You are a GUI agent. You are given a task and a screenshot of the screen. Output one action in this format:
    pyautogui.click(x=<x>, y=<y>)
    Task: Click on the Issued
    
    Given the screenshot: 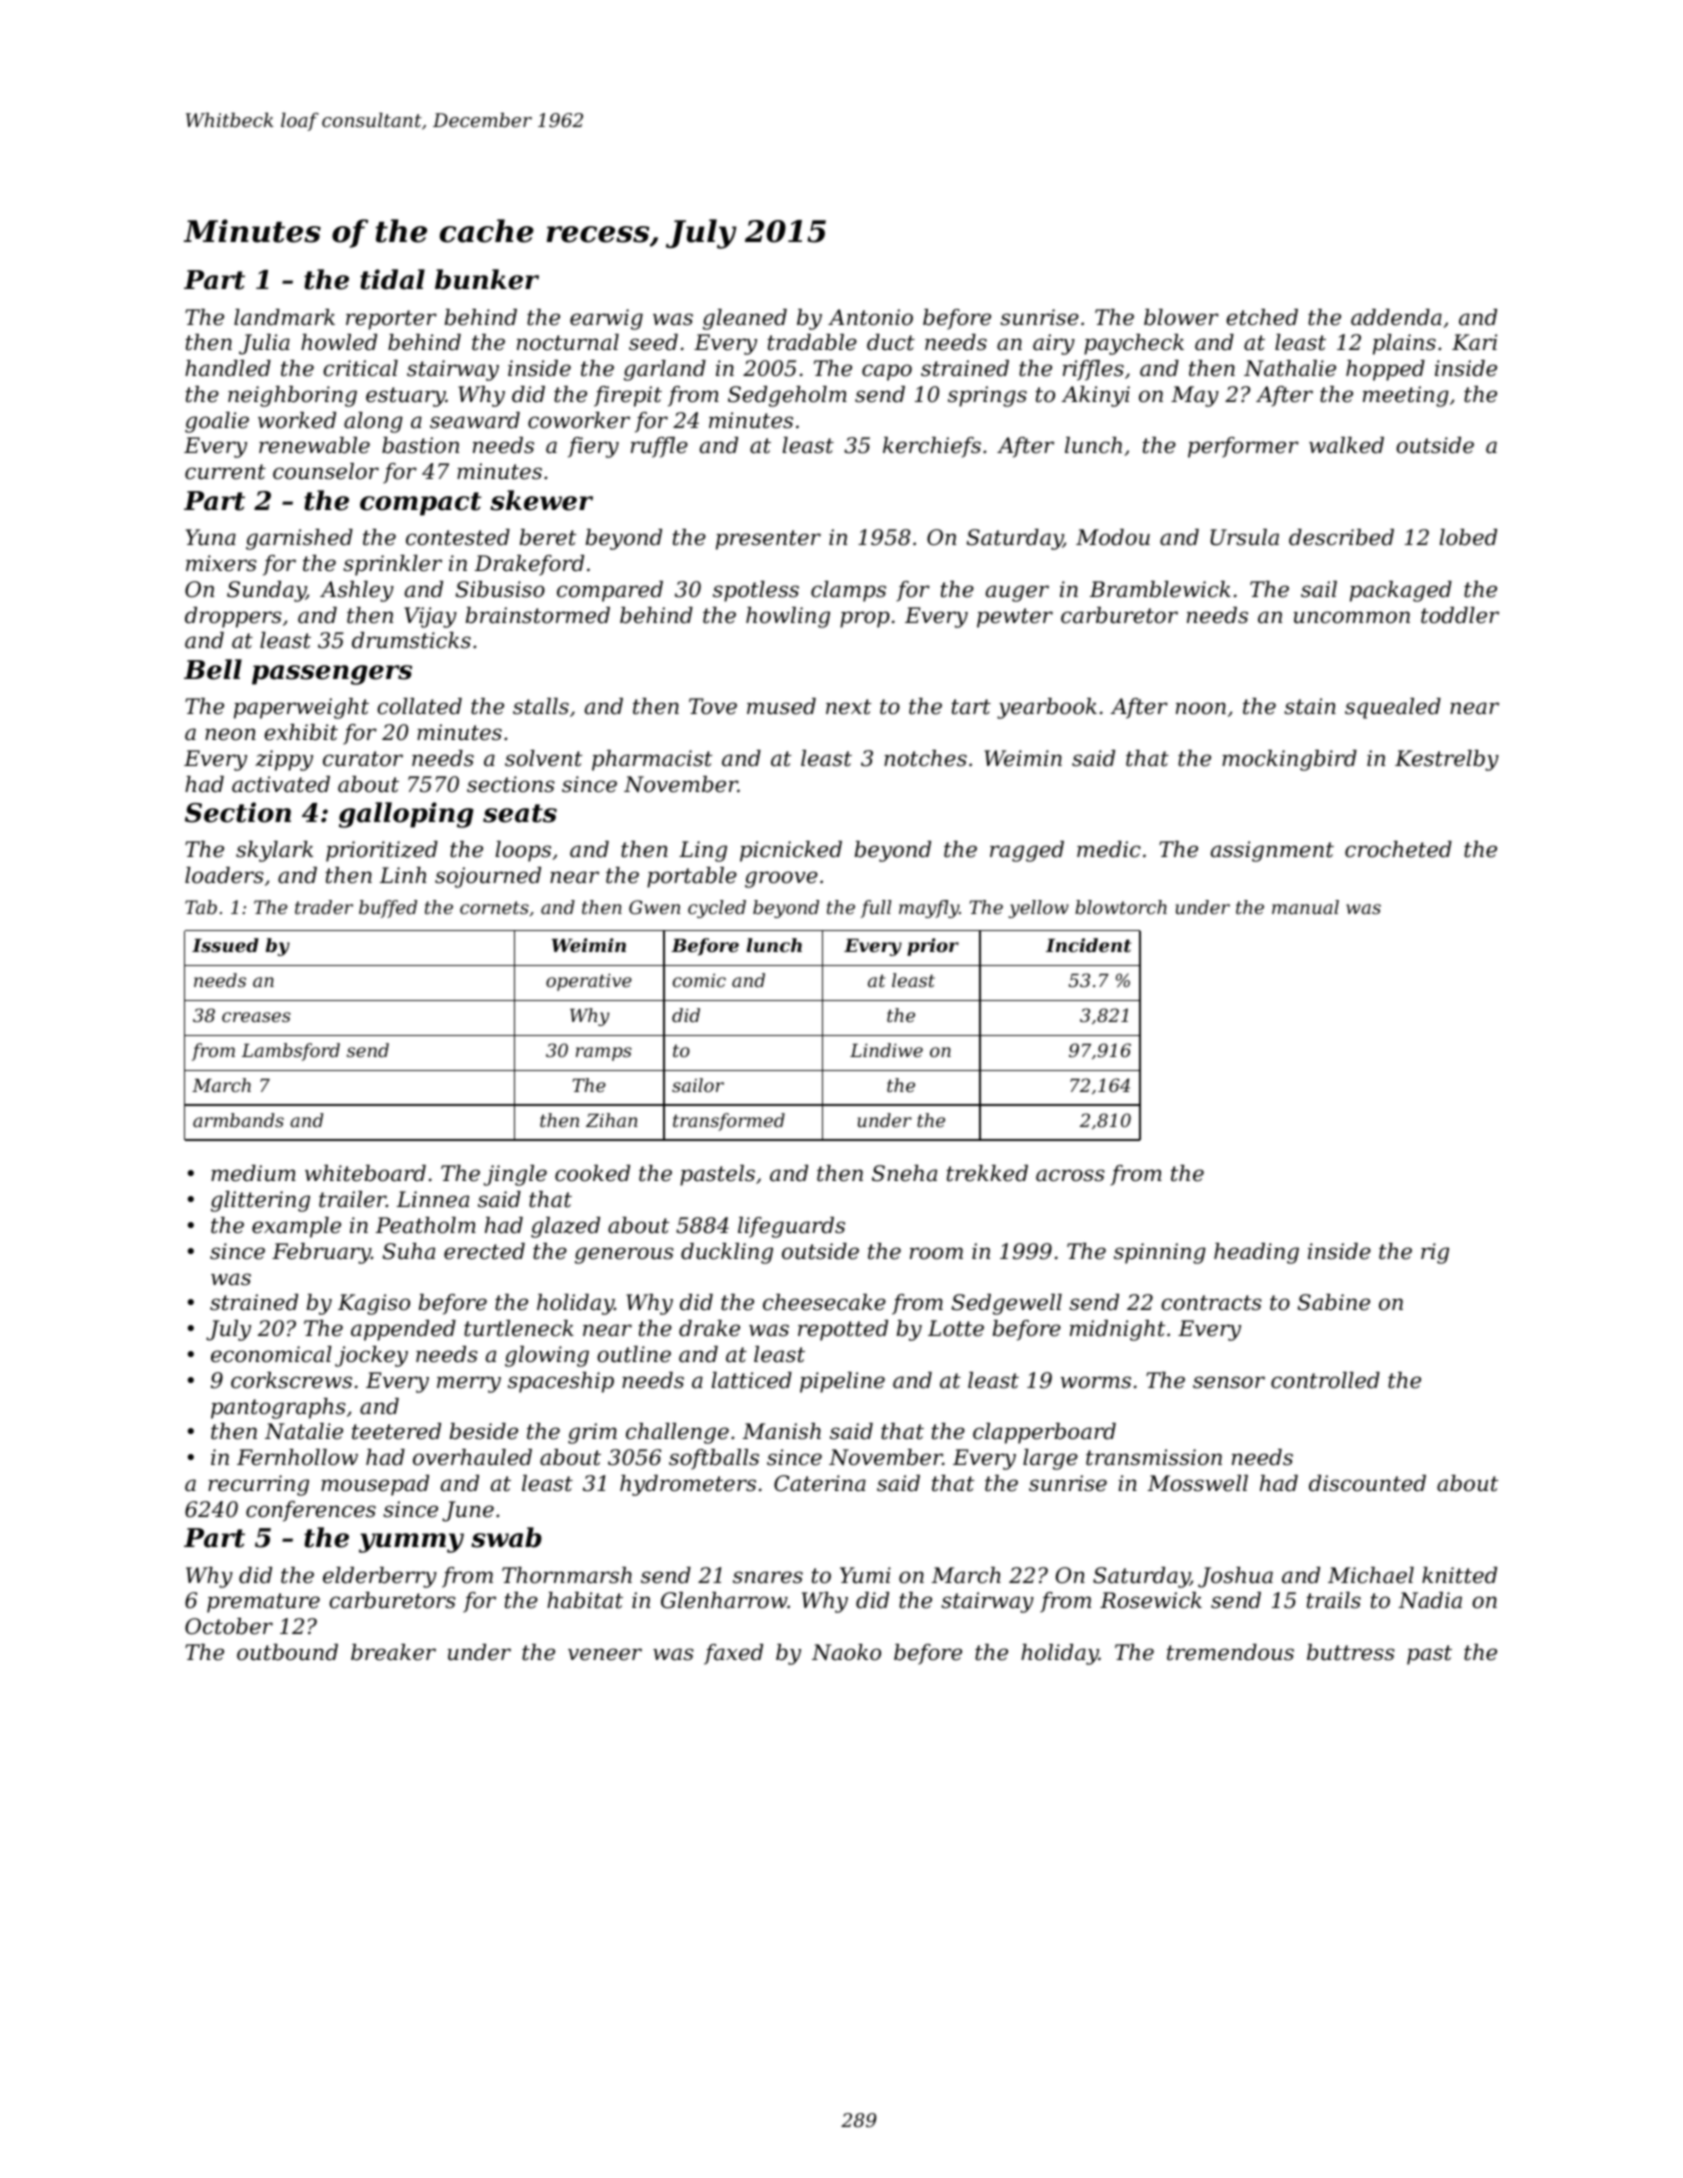 What is the action you would take?
    pyautogui.click(x=225, y=945)
